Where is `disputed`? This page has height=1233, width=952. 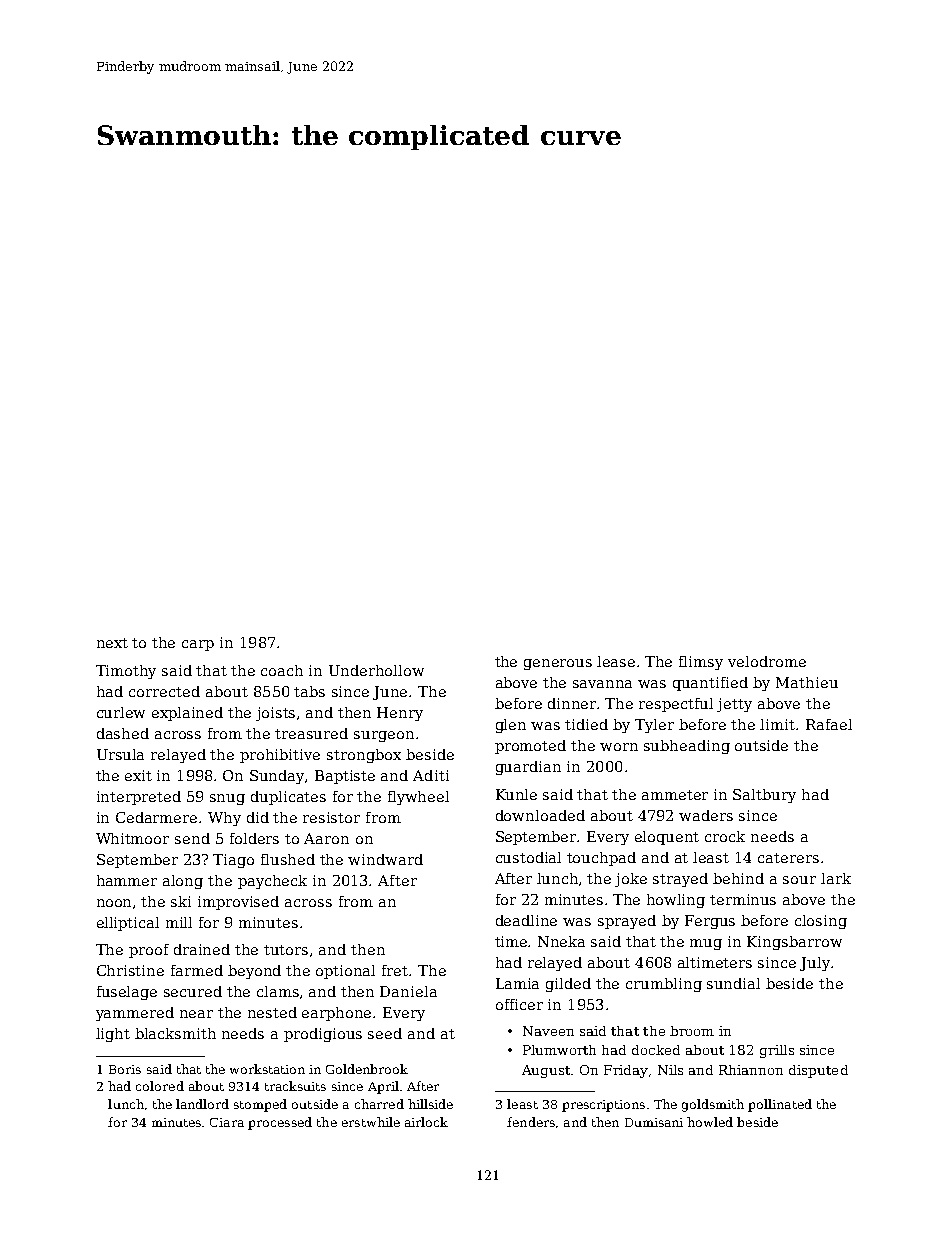 disputed is located at coordinates (818, 1071).
